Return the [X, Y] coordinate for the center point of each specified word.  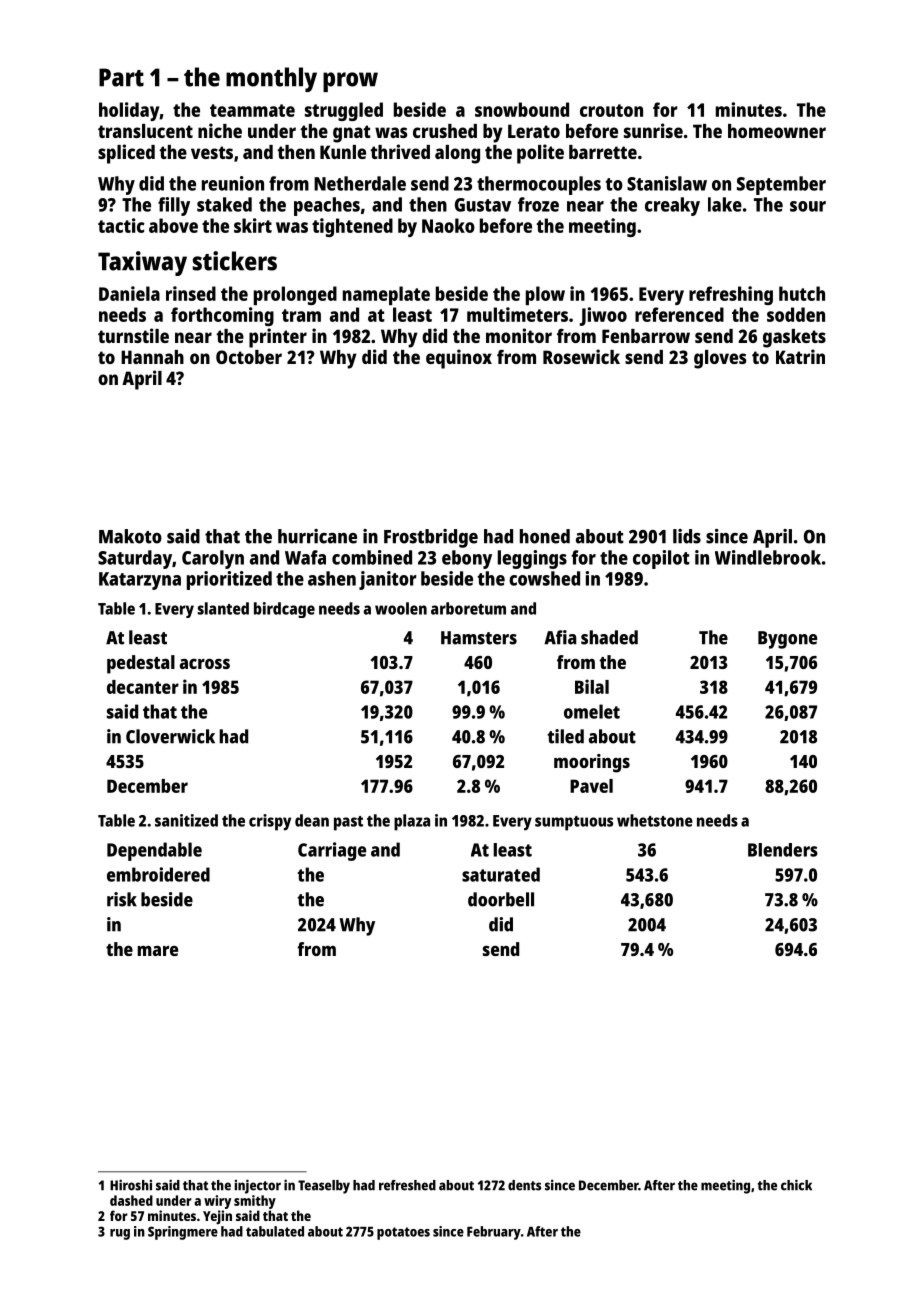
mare [157, 951]
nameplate [386, 295]
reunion [233, 183]
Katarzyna [140, 581]
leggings [532, 559]
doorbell [501, 899]
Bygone [787, 640]
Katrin [800, 356]
